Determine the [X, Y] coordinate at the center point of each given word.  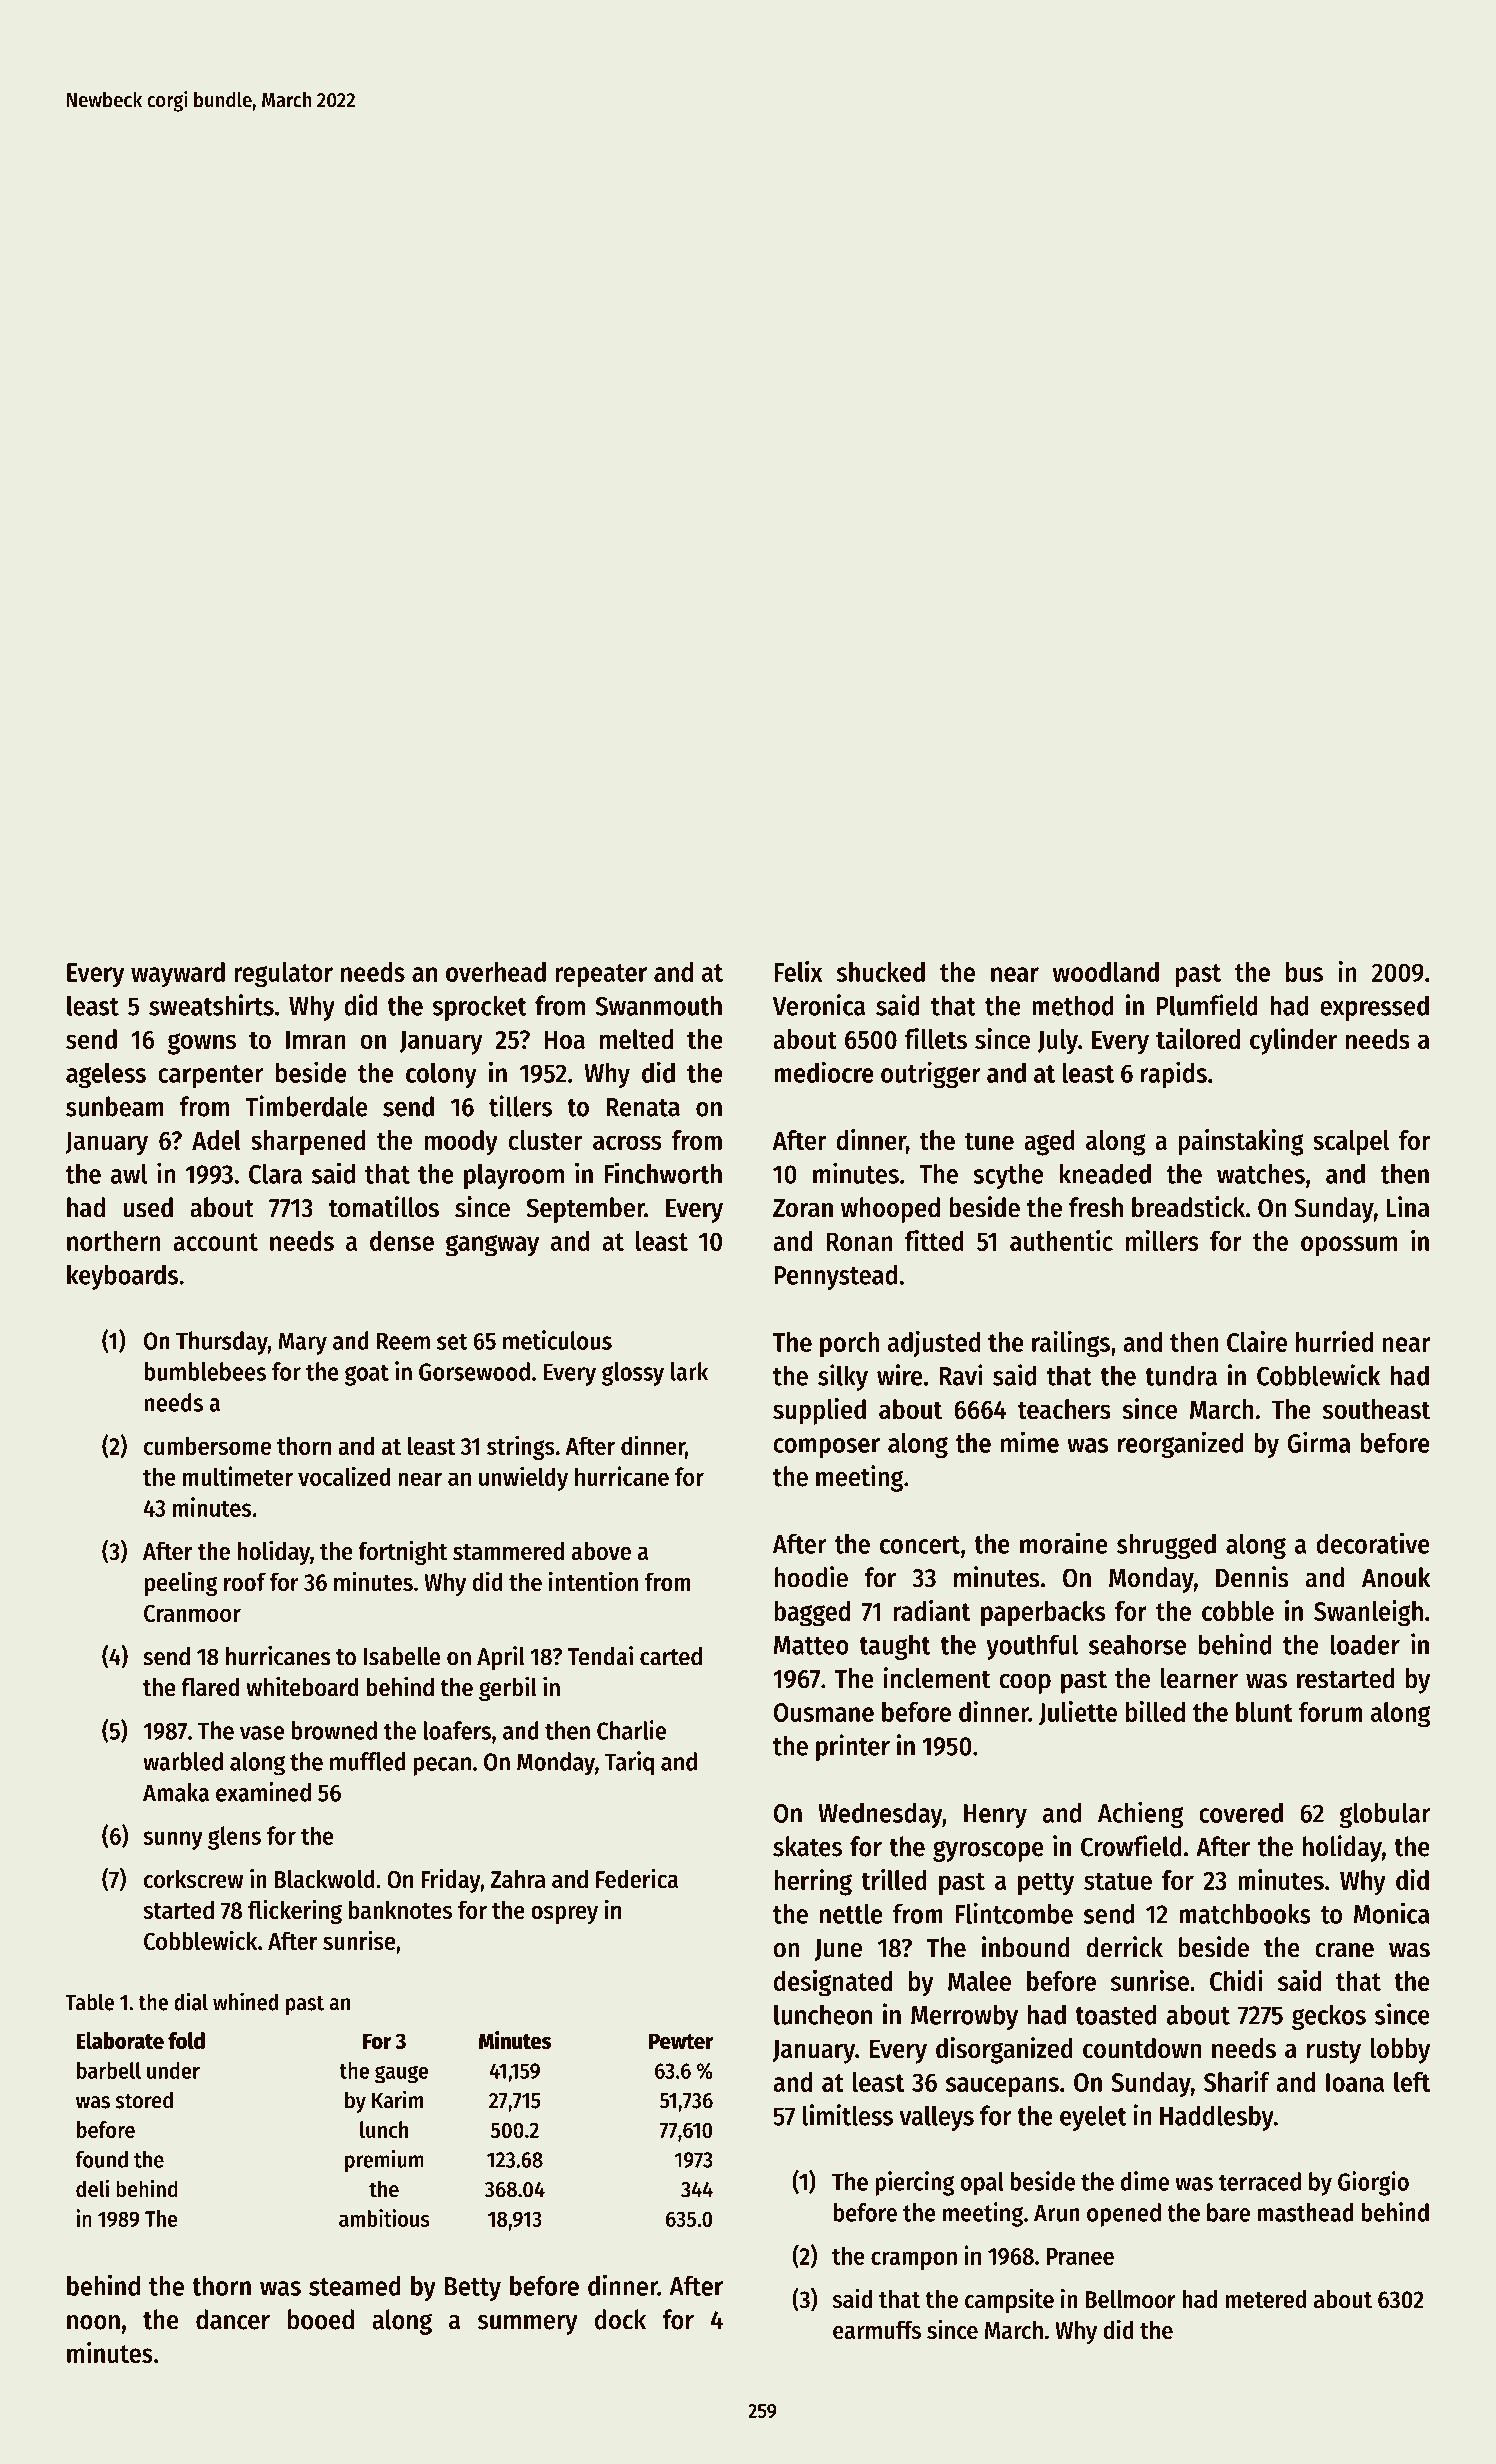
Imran [316, 1039]
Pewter [681, 2041]
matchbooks [1245, 1913]
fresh [1096, 1207]
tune [989, 1141]
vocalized [344, 1476]
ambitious [384, 2218]
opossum [1349, 1246]
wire [900, 1375]
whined [245, 2001]
